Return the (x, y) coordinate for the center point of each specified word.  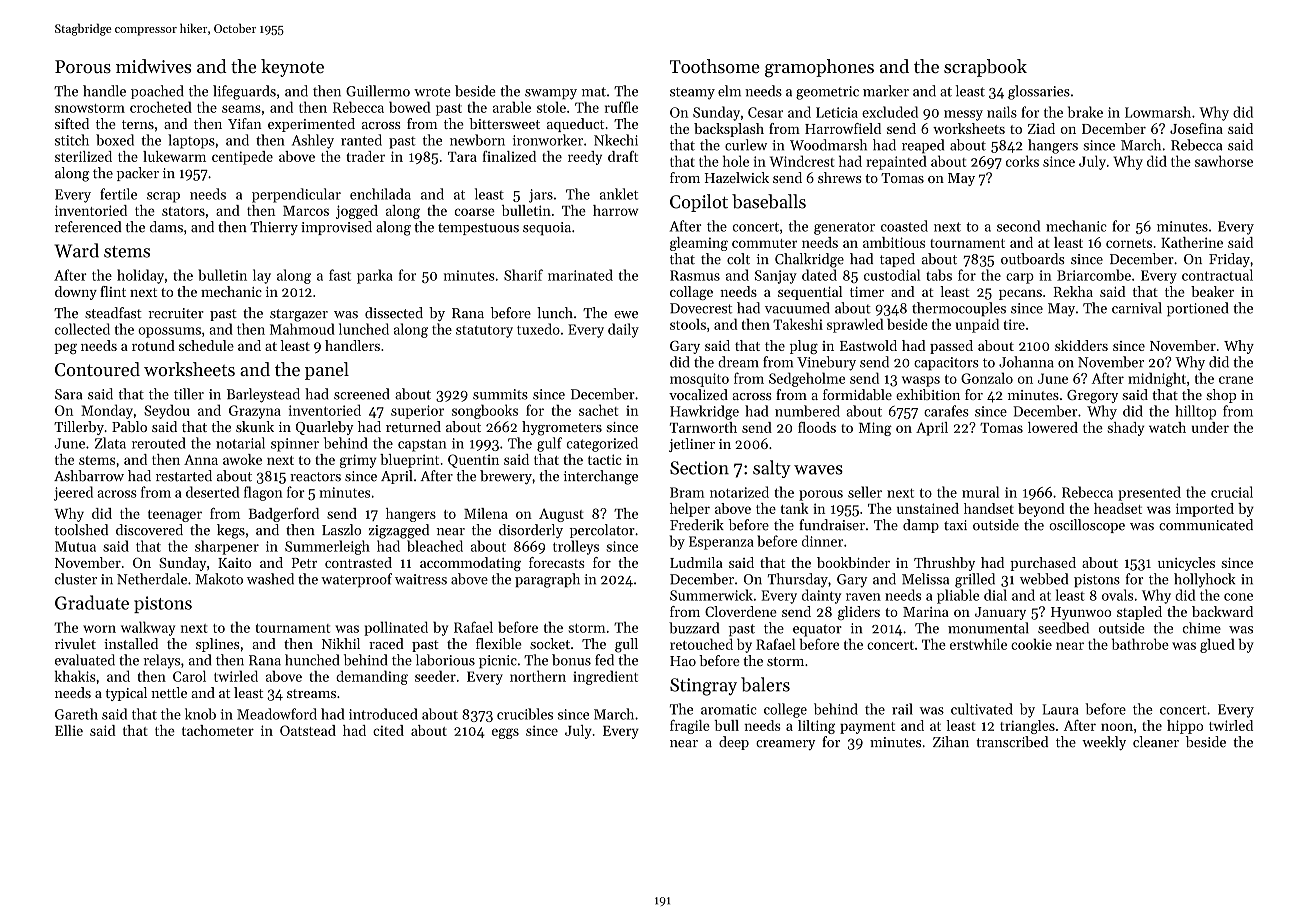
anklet (619, 194)
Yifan (245, 123)
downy (76, 293)
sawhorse (1224, 161)
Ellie (69, 730)
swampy (551, 94)
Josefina (1196, 128)
